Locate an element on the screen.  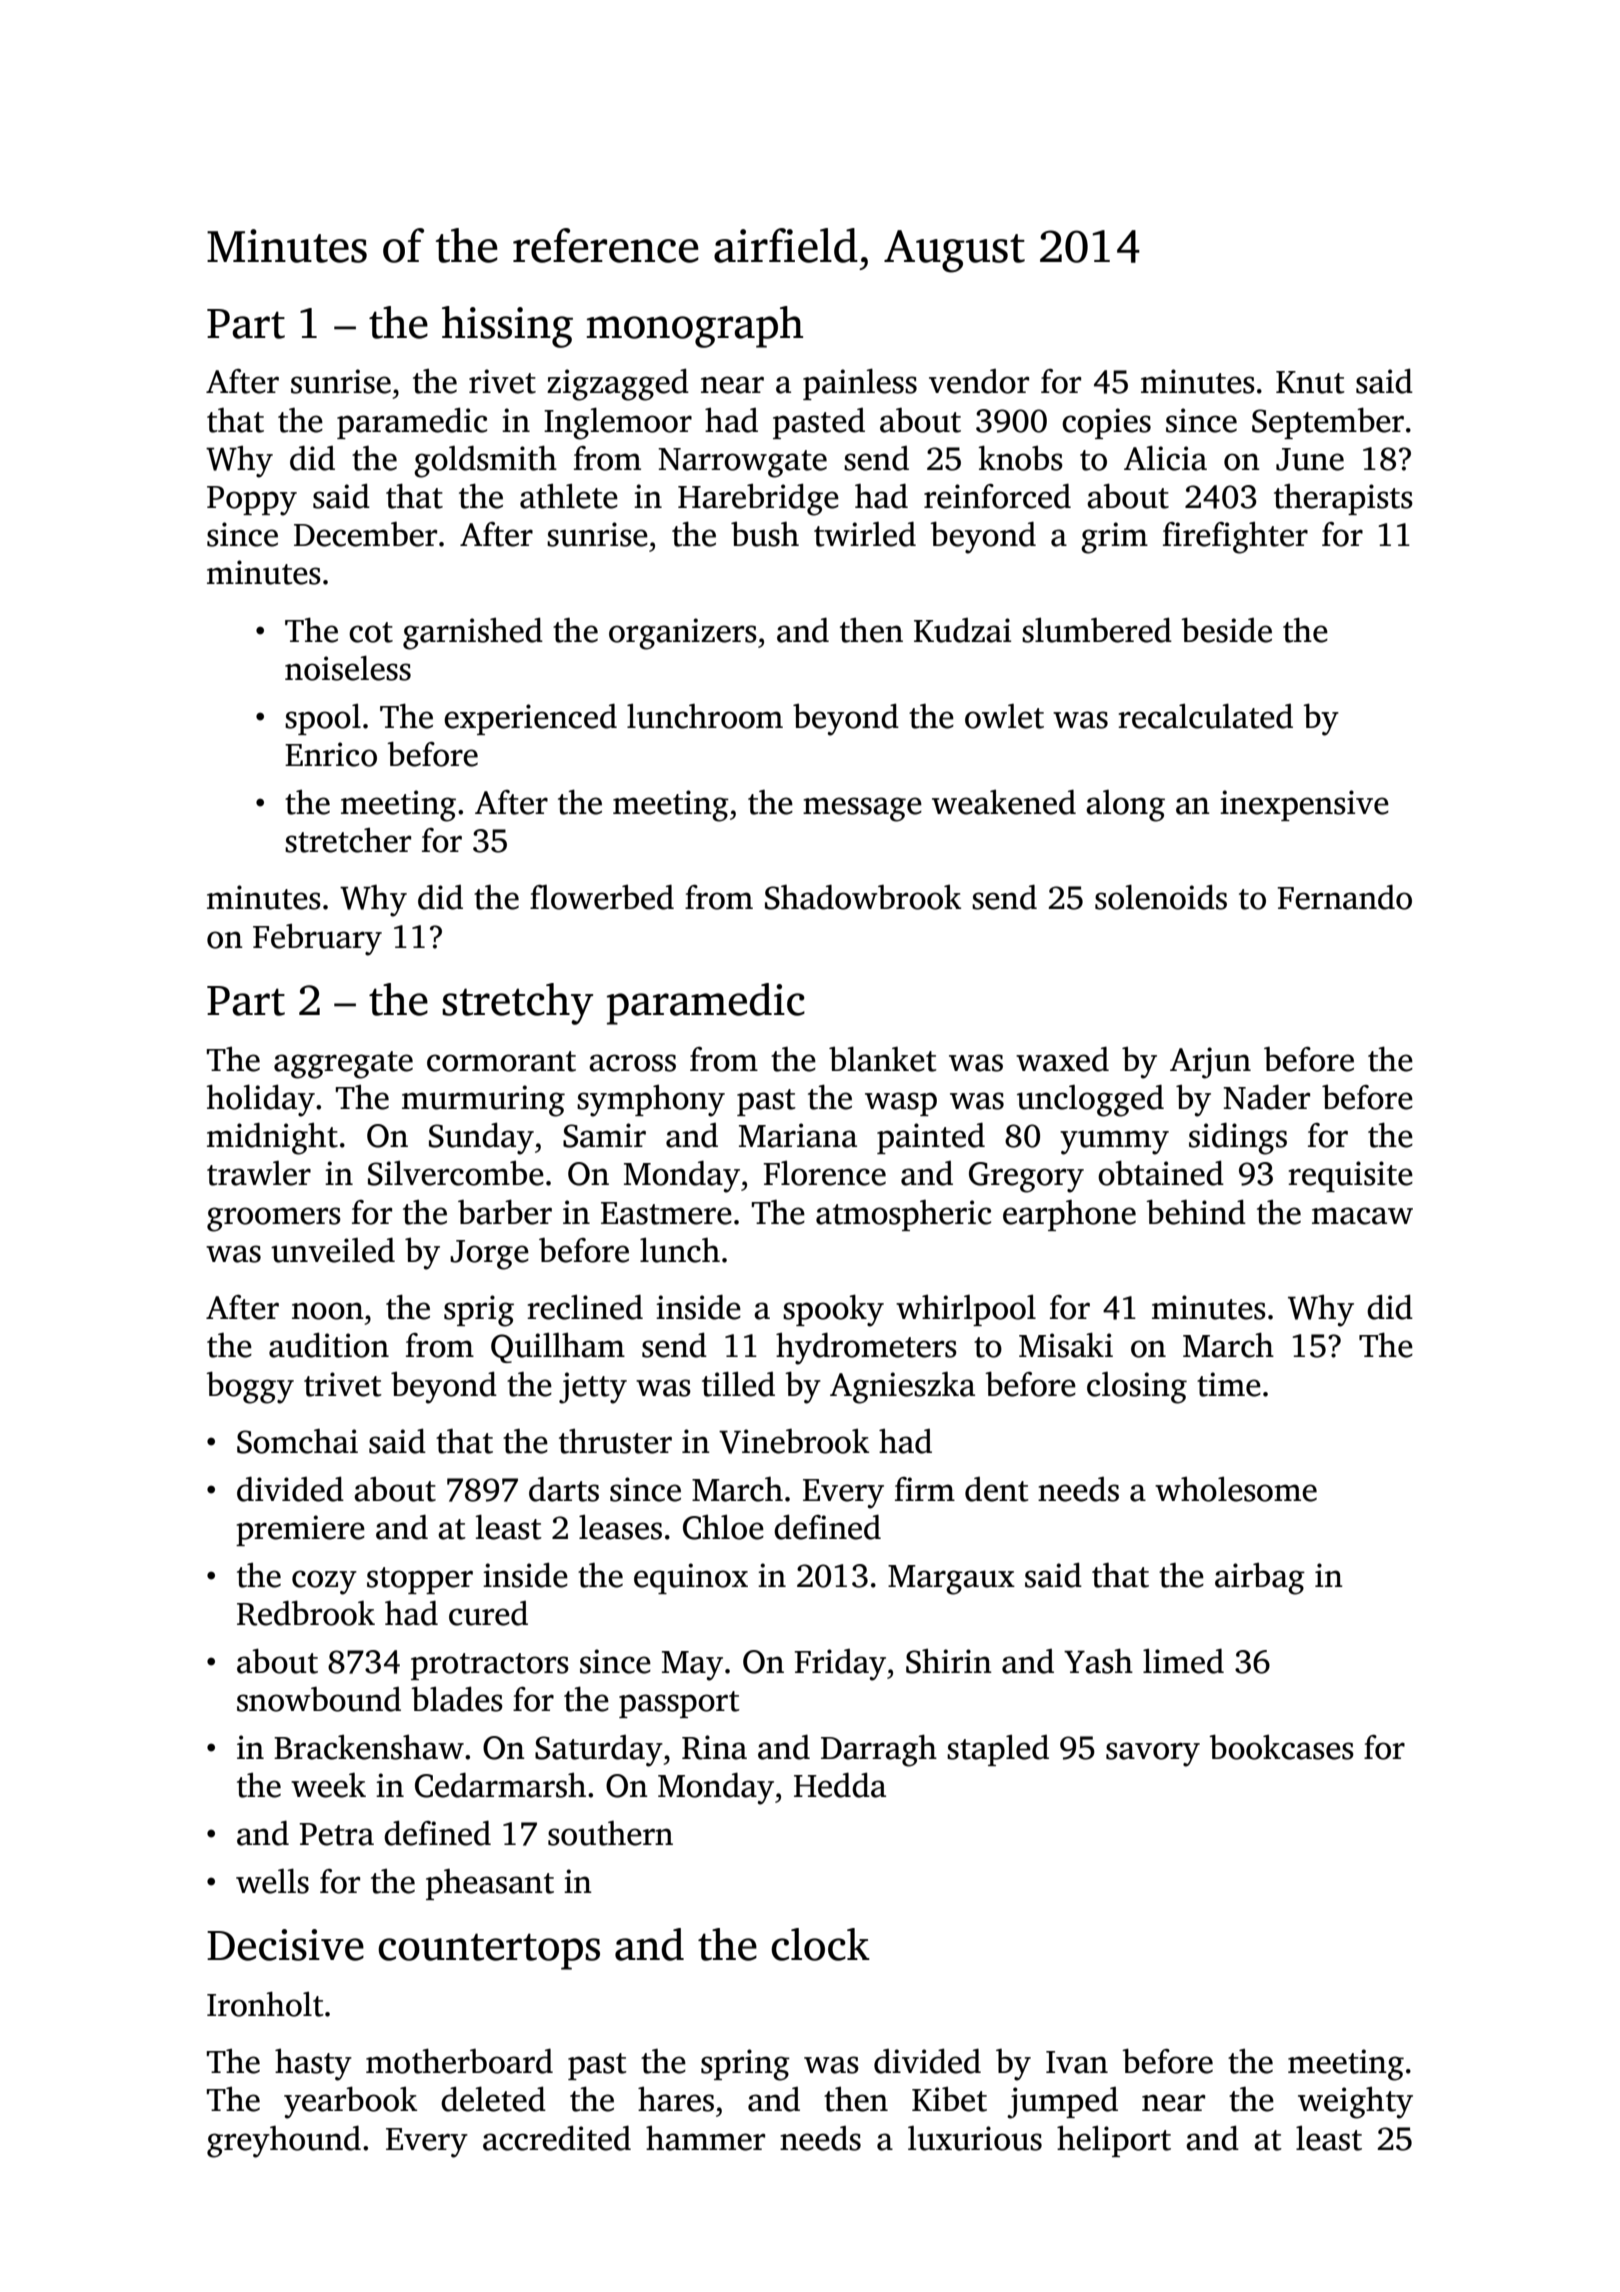
luxurious is located at coordinates (975, 2138).
